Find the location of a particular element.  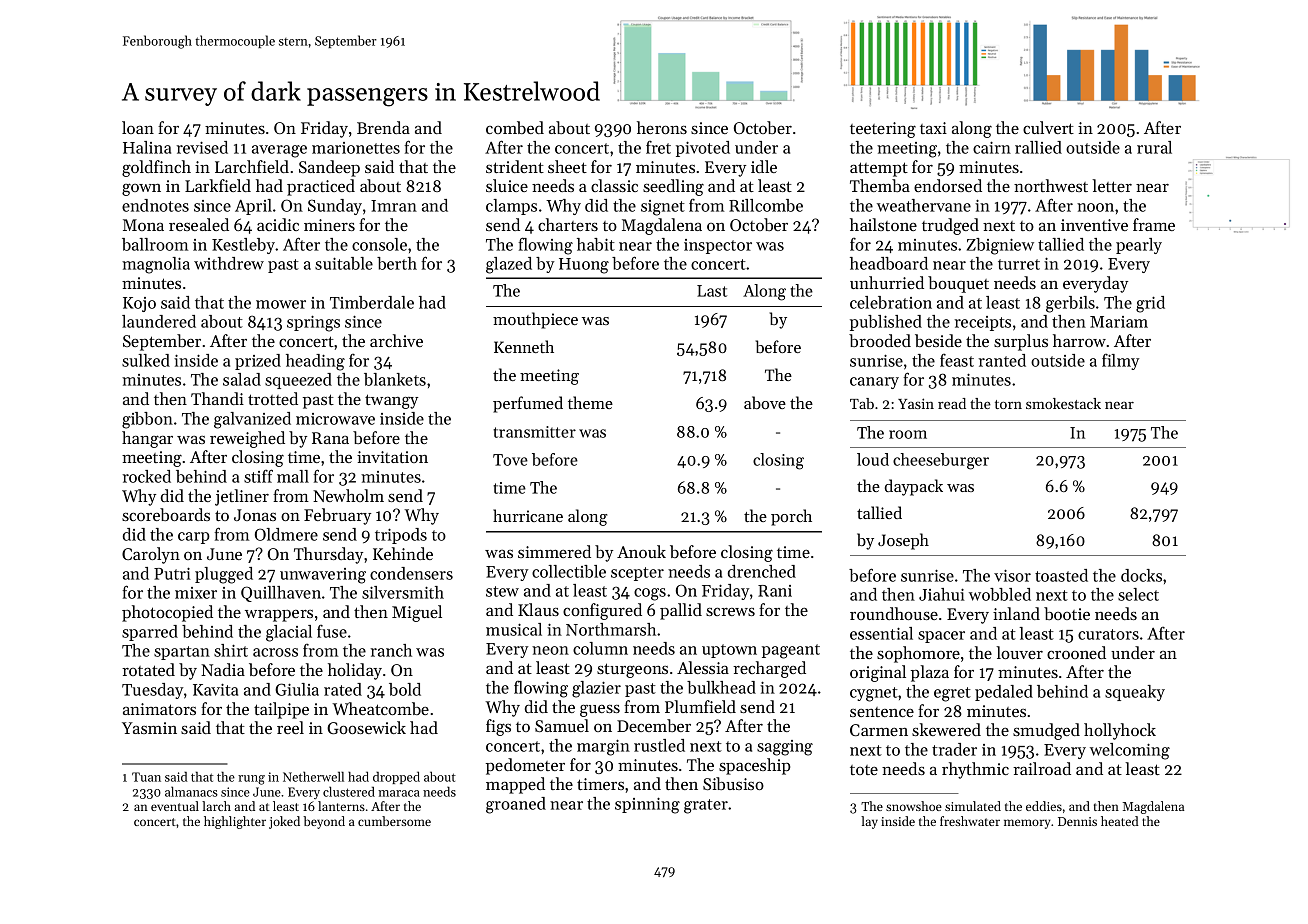

Brenda is located at coordinates (383, 127).
